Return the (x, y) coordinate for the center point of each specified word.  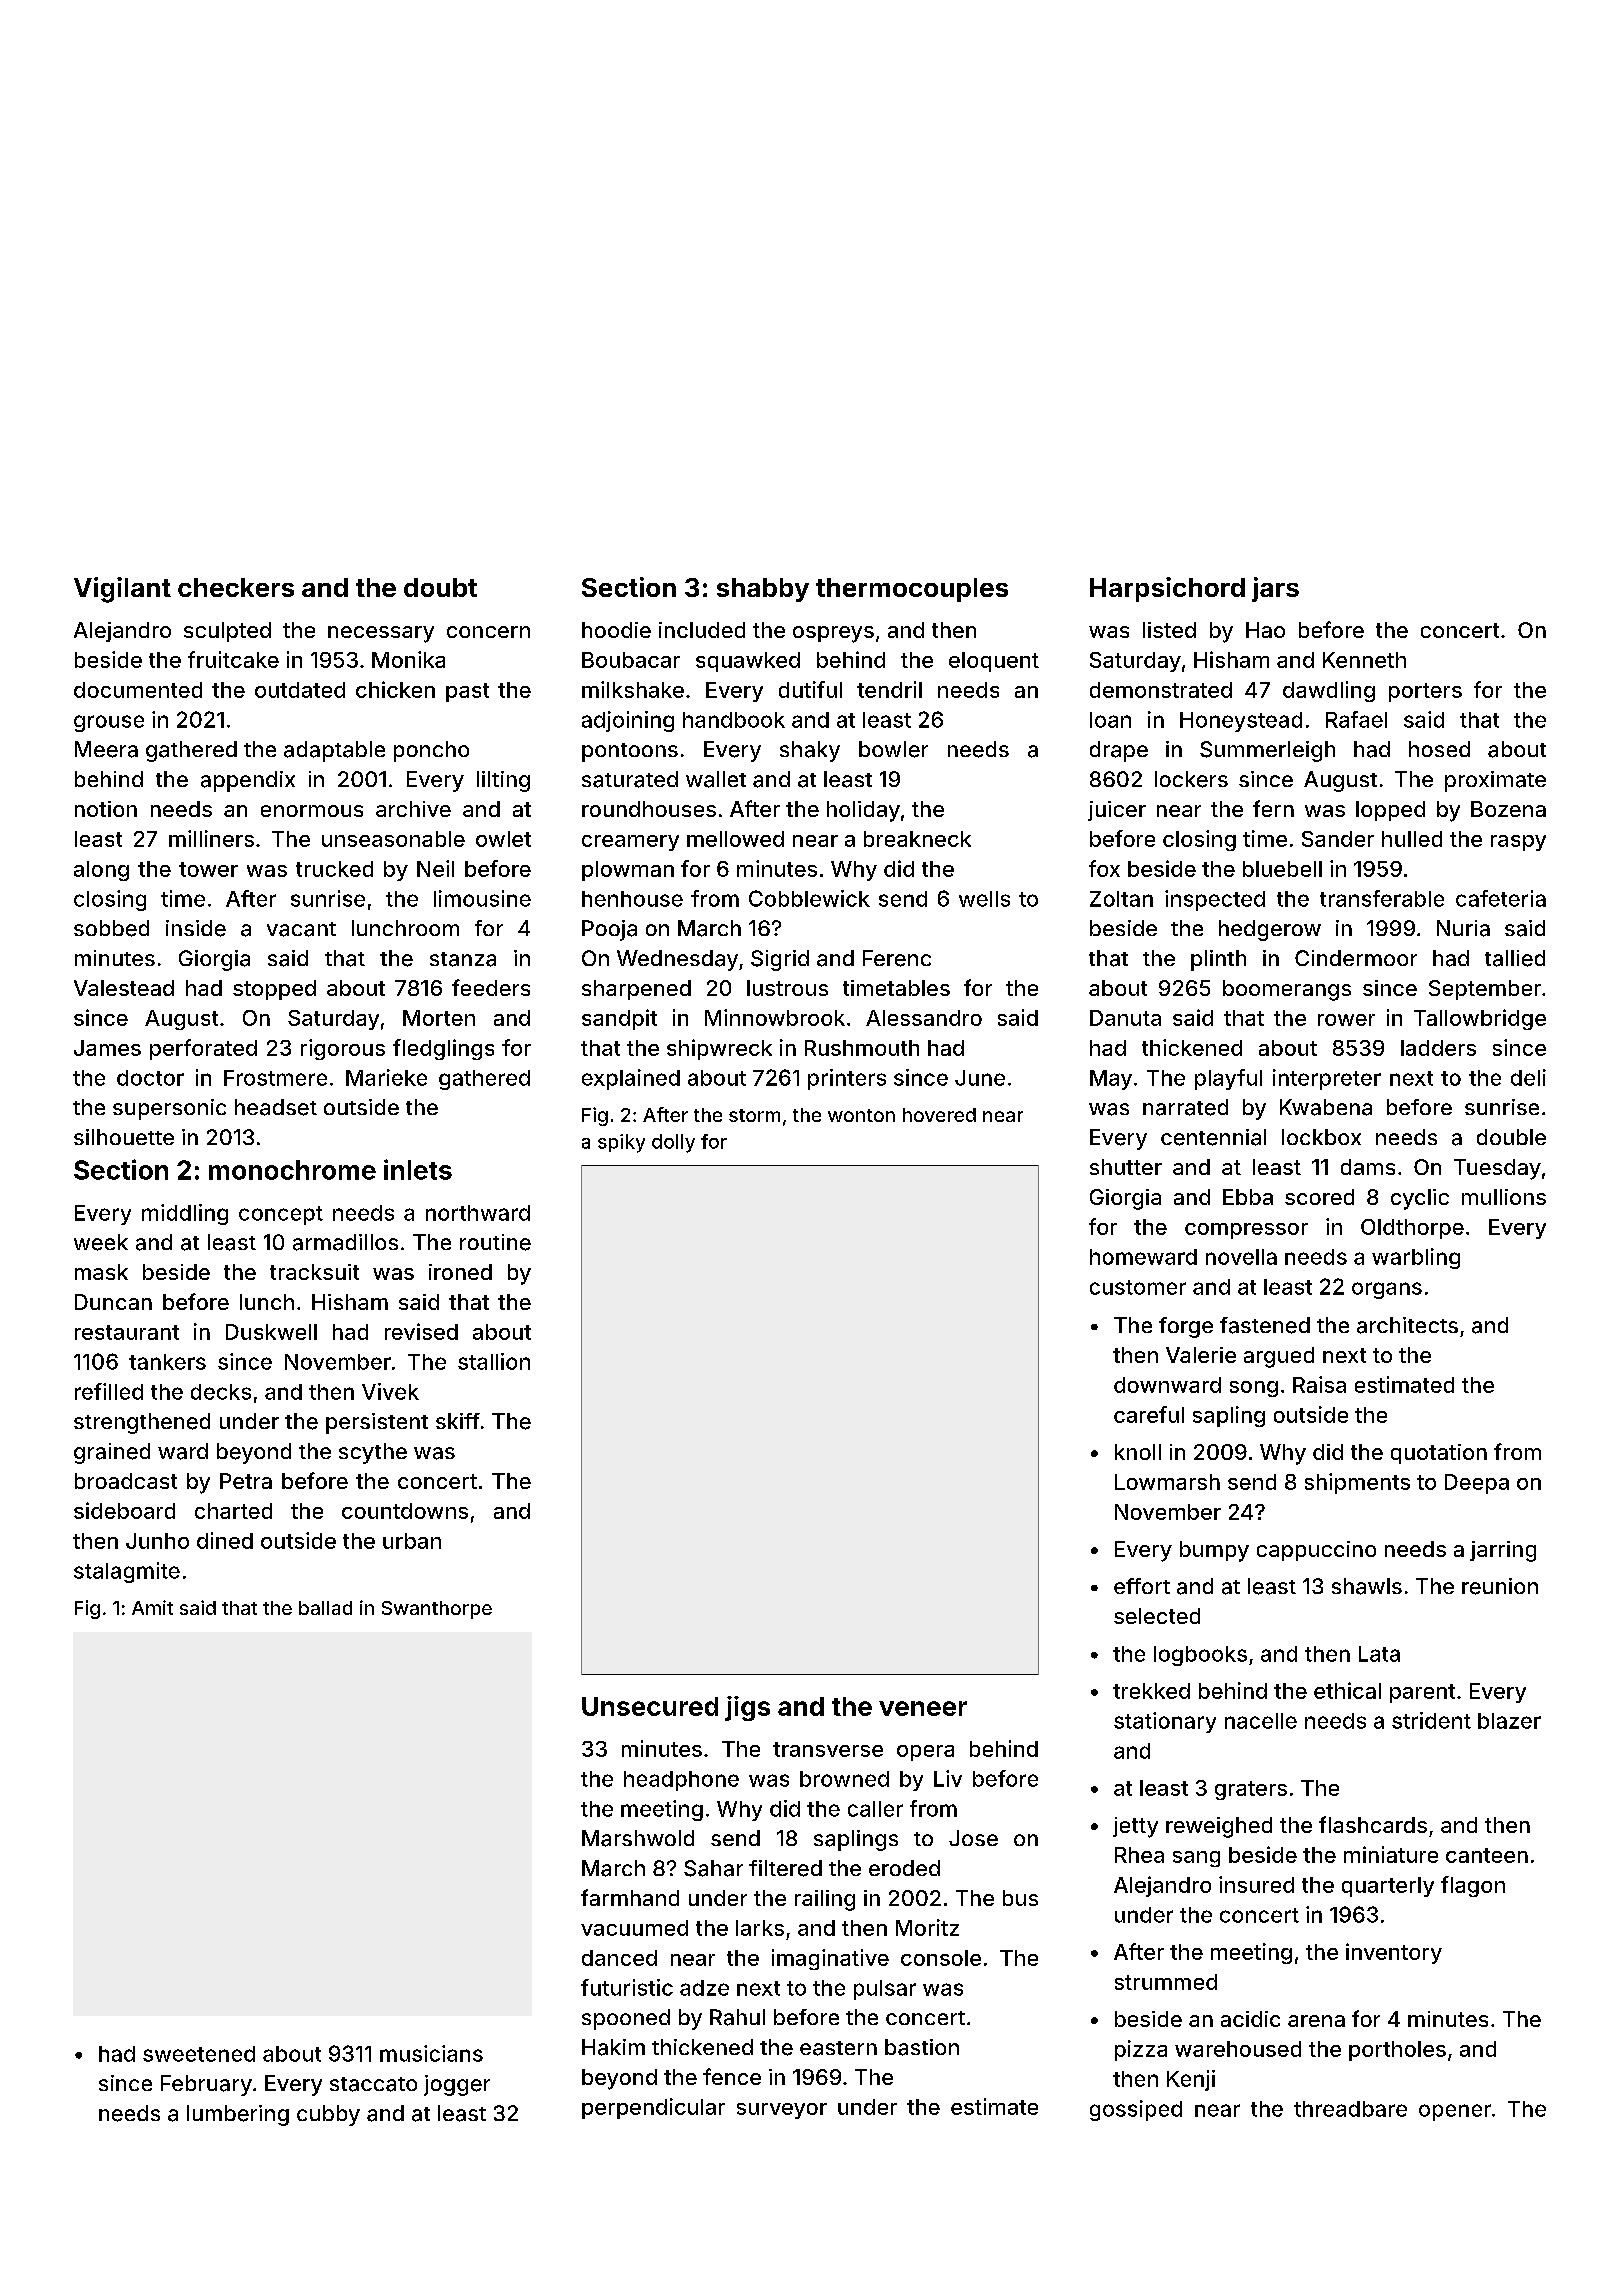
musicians (431, 2053)
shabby (763, 590)
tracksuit (314, 1272)
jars (1275, 589)
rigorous (343, 1049)
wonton (861, 1115)
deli (1528, 1077)
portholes (1397, 2051)
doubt (440, 587)
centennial (1213, 1137)
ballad (325, 1608)
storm (754, 1115)
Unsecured (650, 1706)
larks (760, 1928)
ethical (1347, 1690)
